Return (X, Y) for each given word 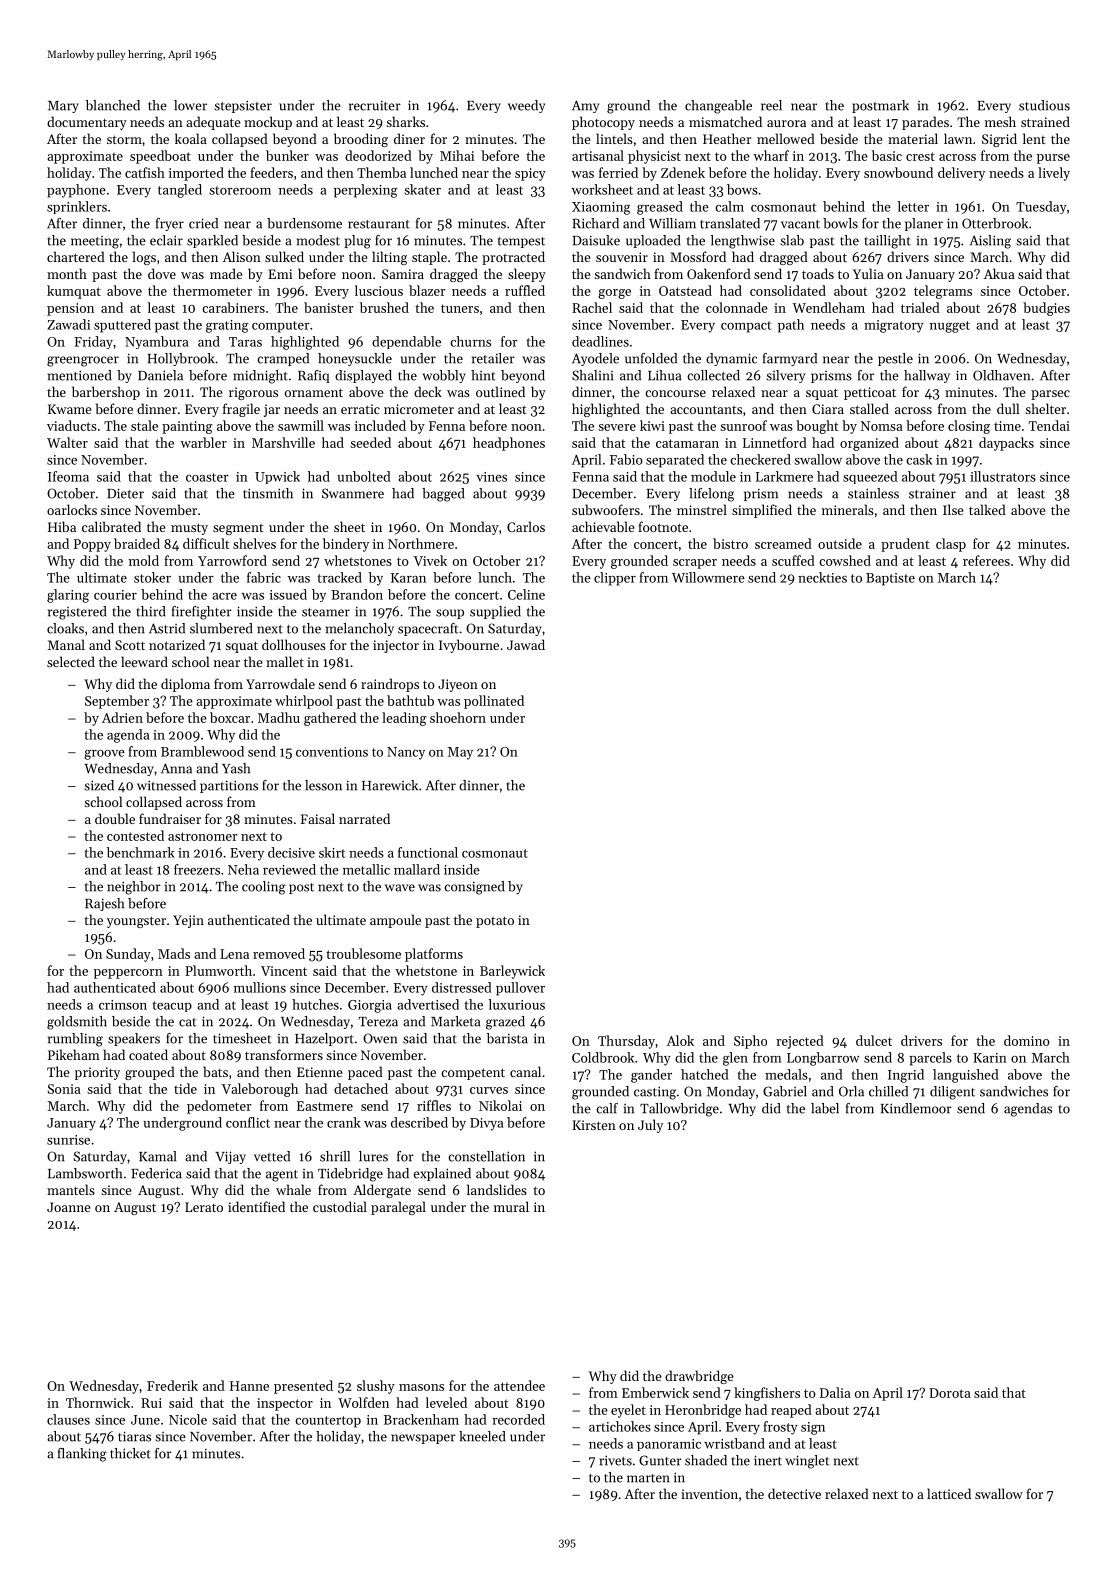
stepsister (243, 106)
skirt (332, 852)
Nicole (188, 1419)
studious (1044, 105)
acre (224, 596)
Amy (585, 106)
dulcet (874, 1040)
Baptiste (890, 579)
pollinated (494, 702)
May (460, 753)
